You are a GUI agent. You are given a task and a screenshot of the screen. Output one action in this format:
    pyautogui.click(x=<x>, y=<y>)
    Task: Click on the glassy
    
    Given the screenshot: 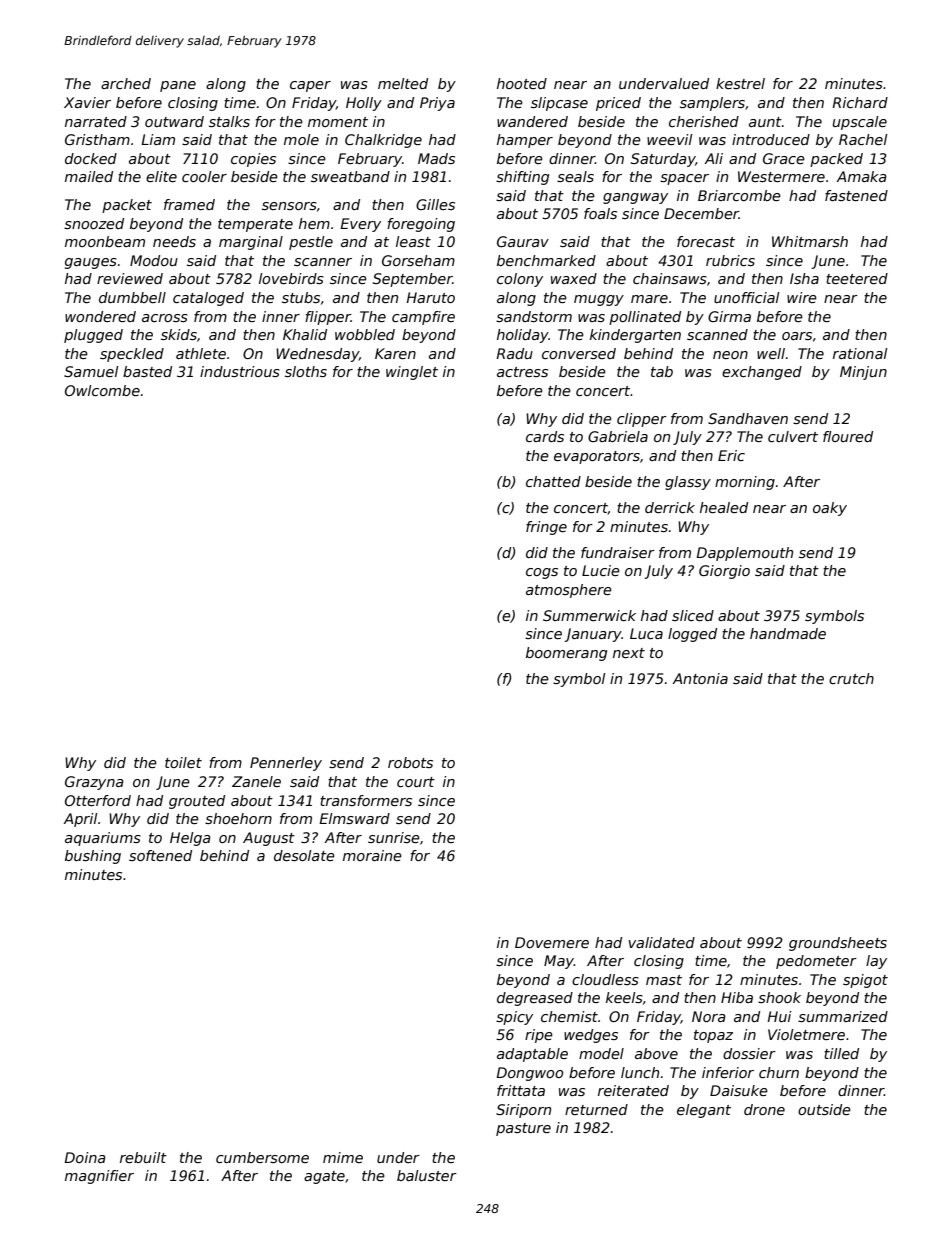 What is the action you would take?
    pyautogui.click(x=688, y=483)
